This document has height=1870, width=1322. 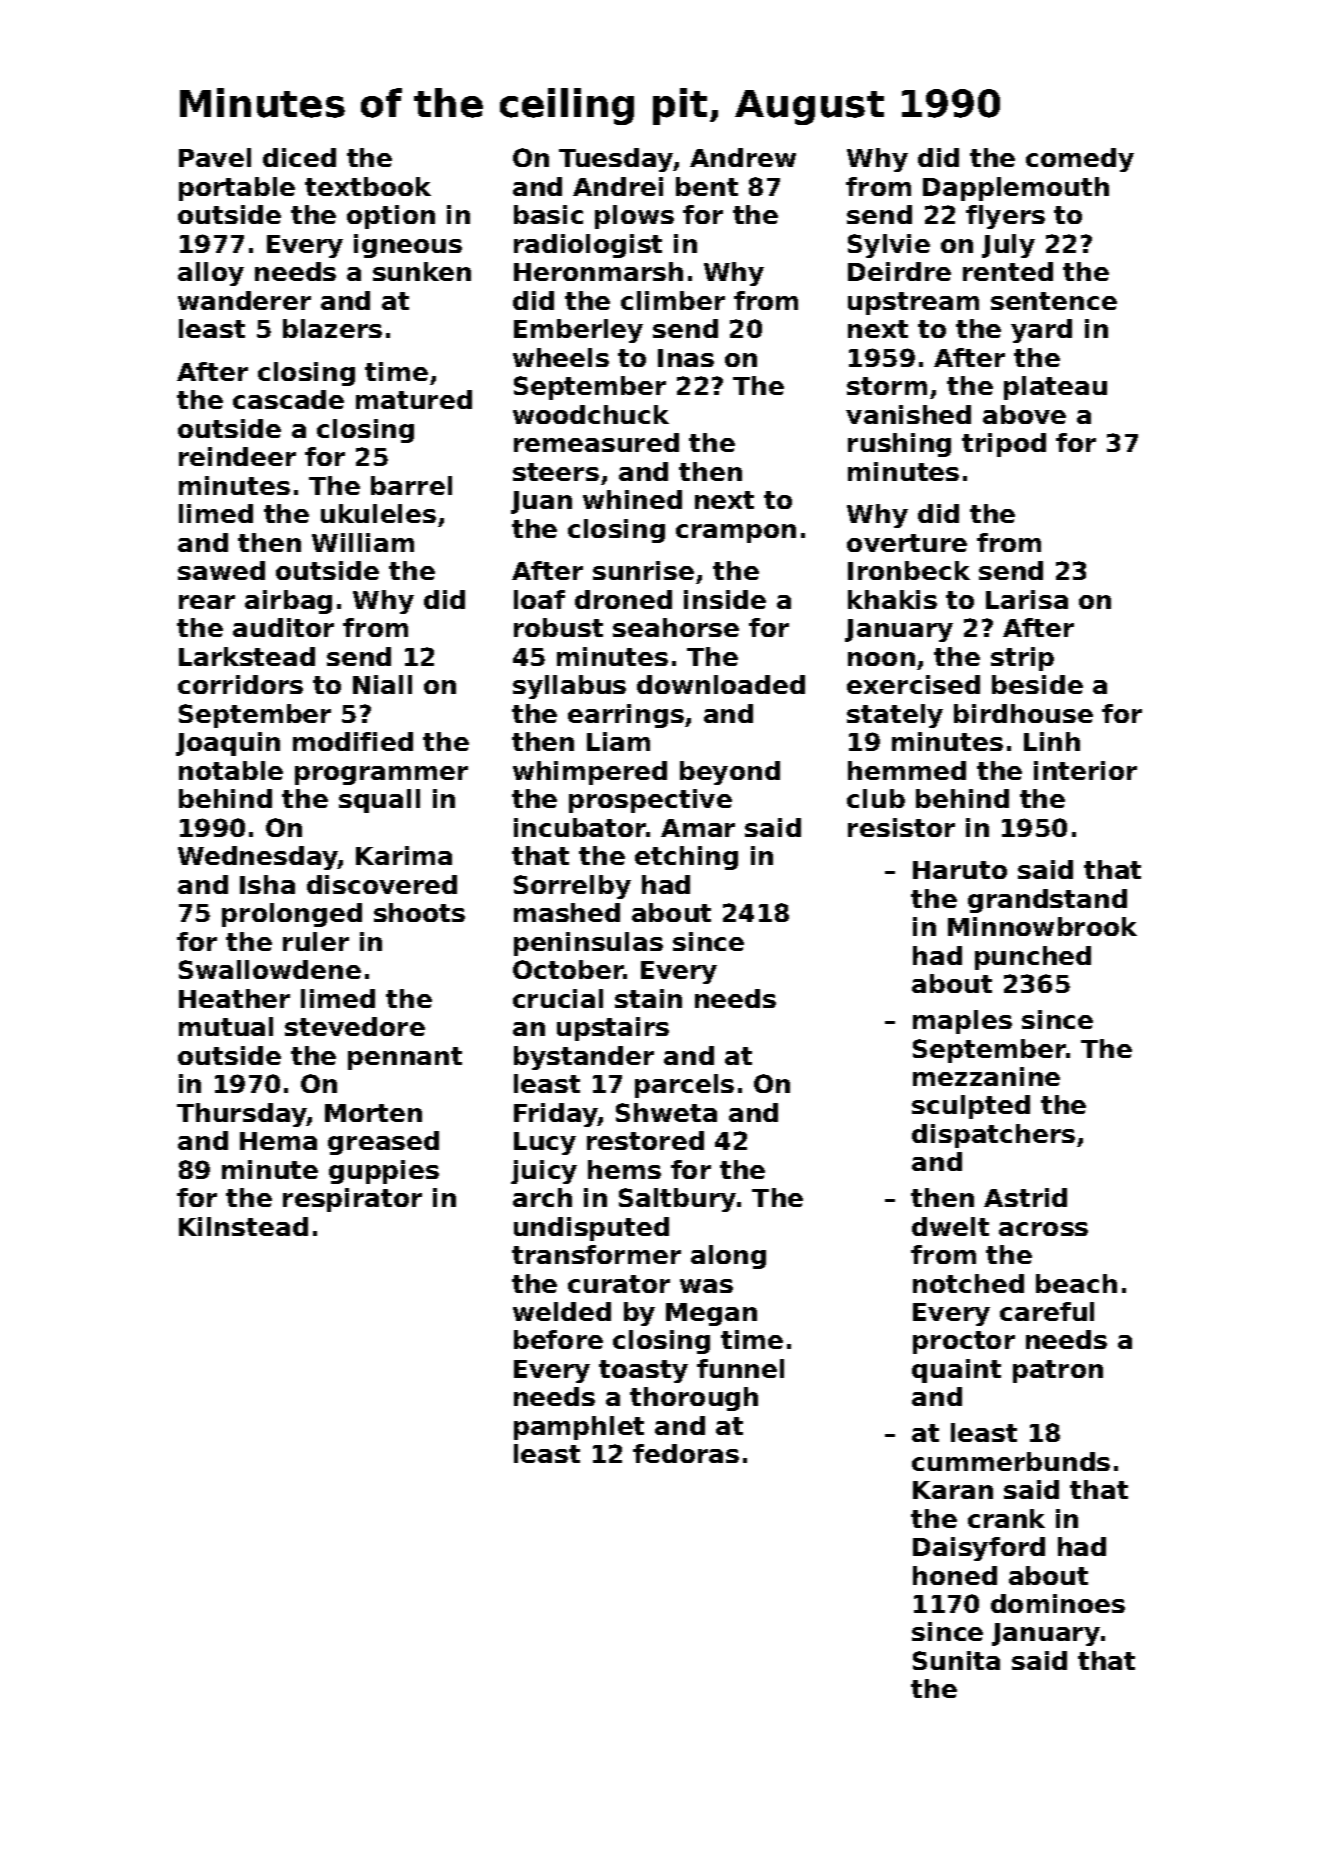 I want to click on upstairs, so click(x=613, y=1029).
